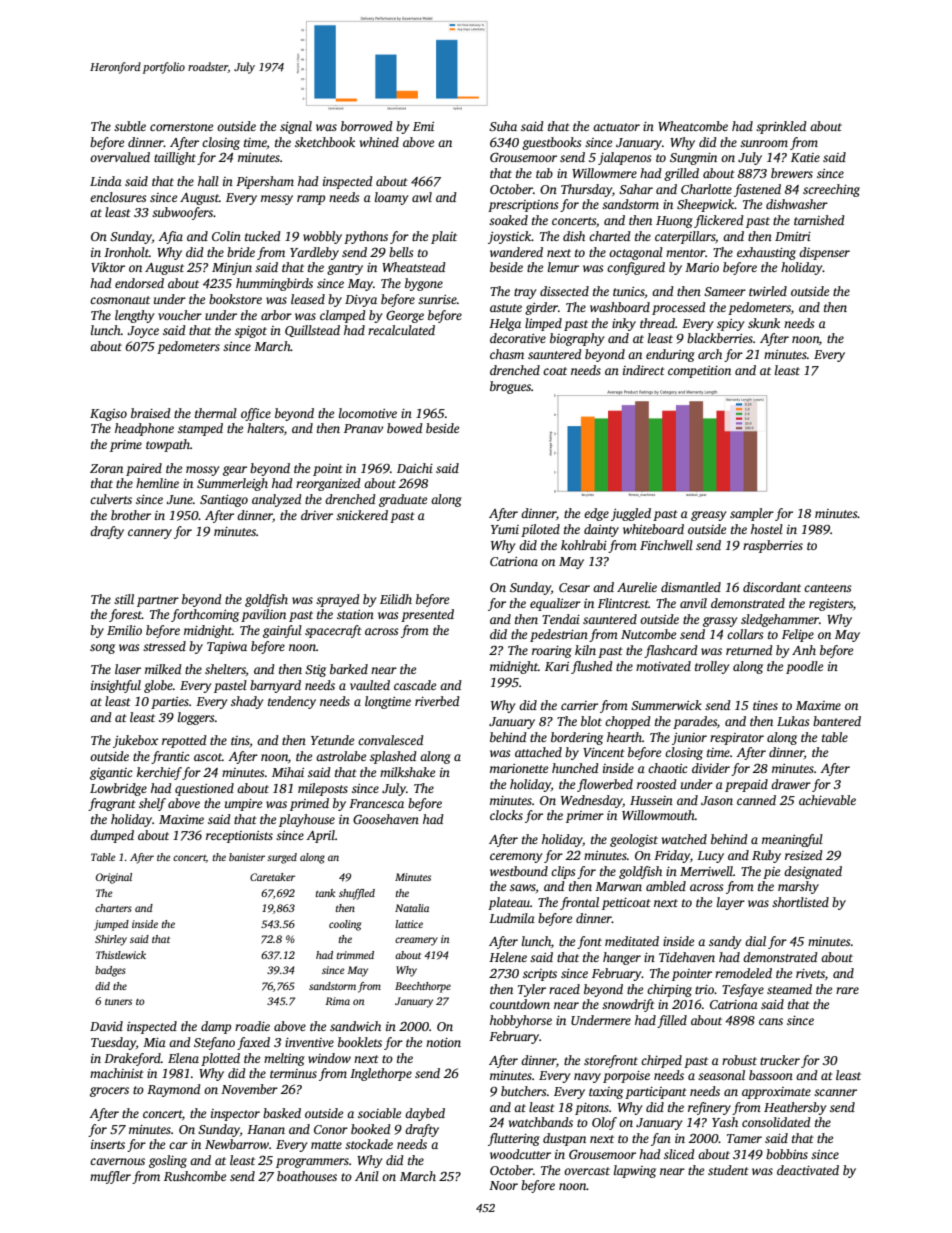  I want to click on inspector, so click(235, 1115).
